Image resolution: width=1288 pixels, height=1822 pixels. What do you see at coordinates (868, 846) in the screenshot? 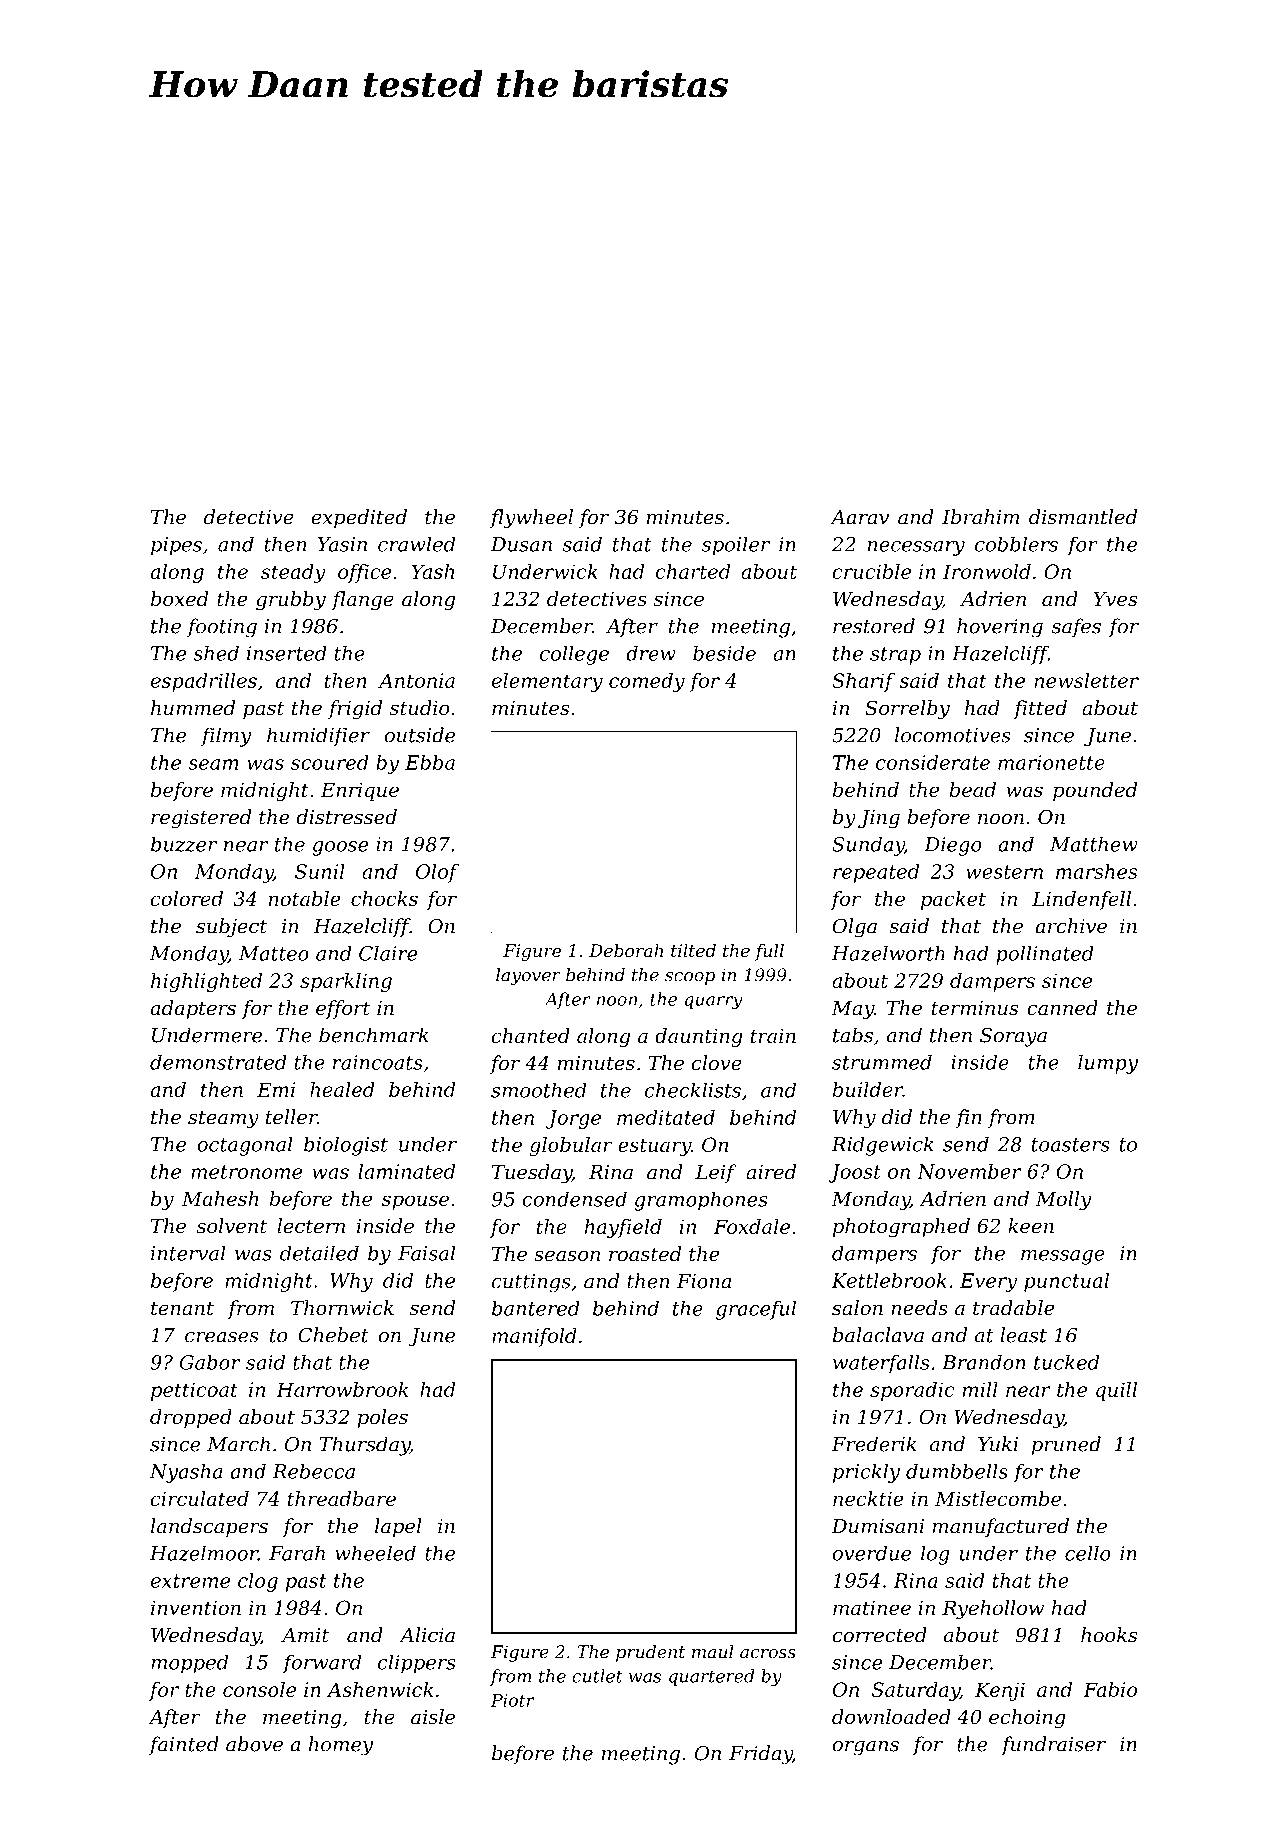
I see `Sunday` at bounding box center [868, 846].
